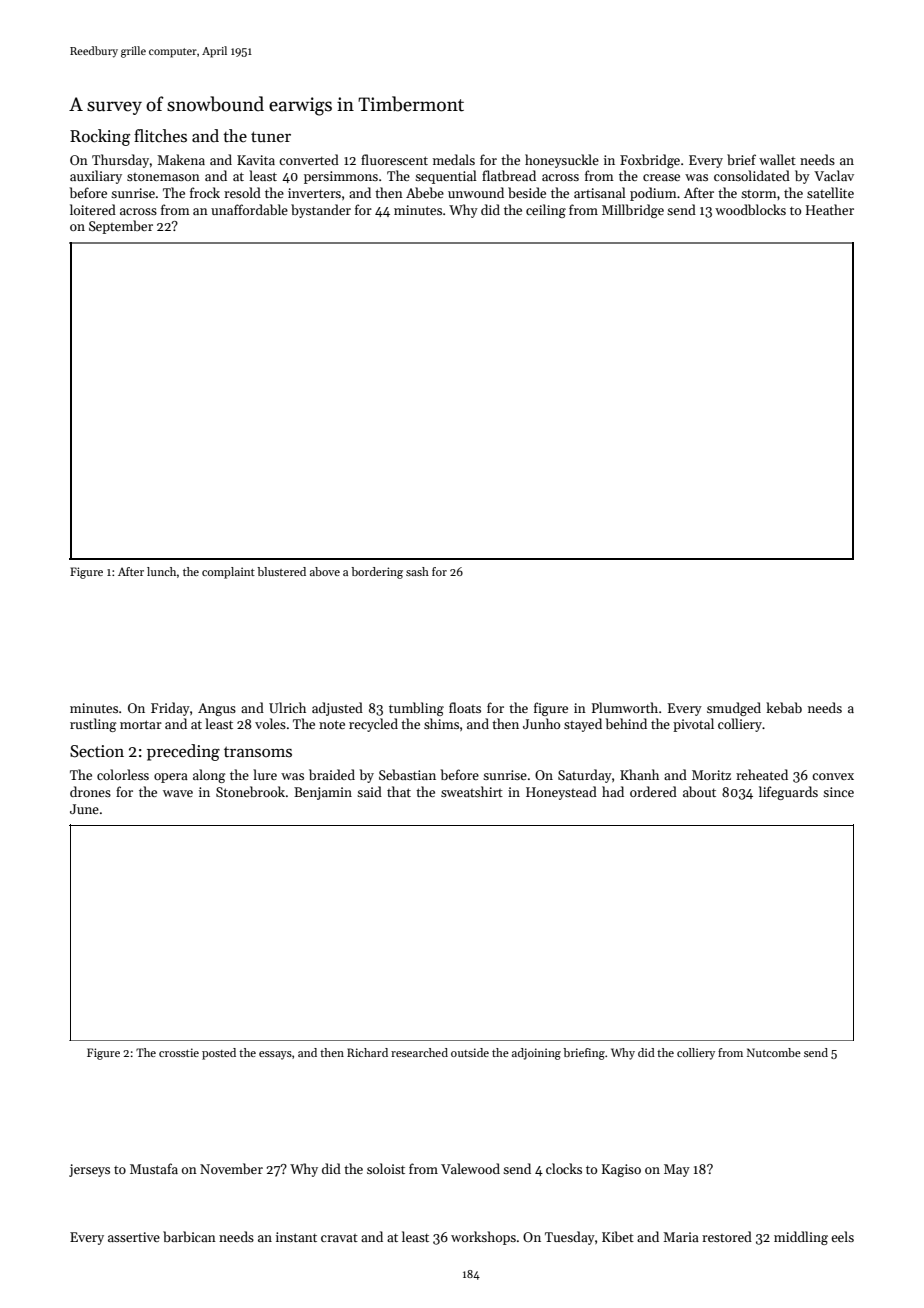  What do you see at coordinates (681, 1237) in the page?
I see `Maria` at bounding box center [681, 1237].
